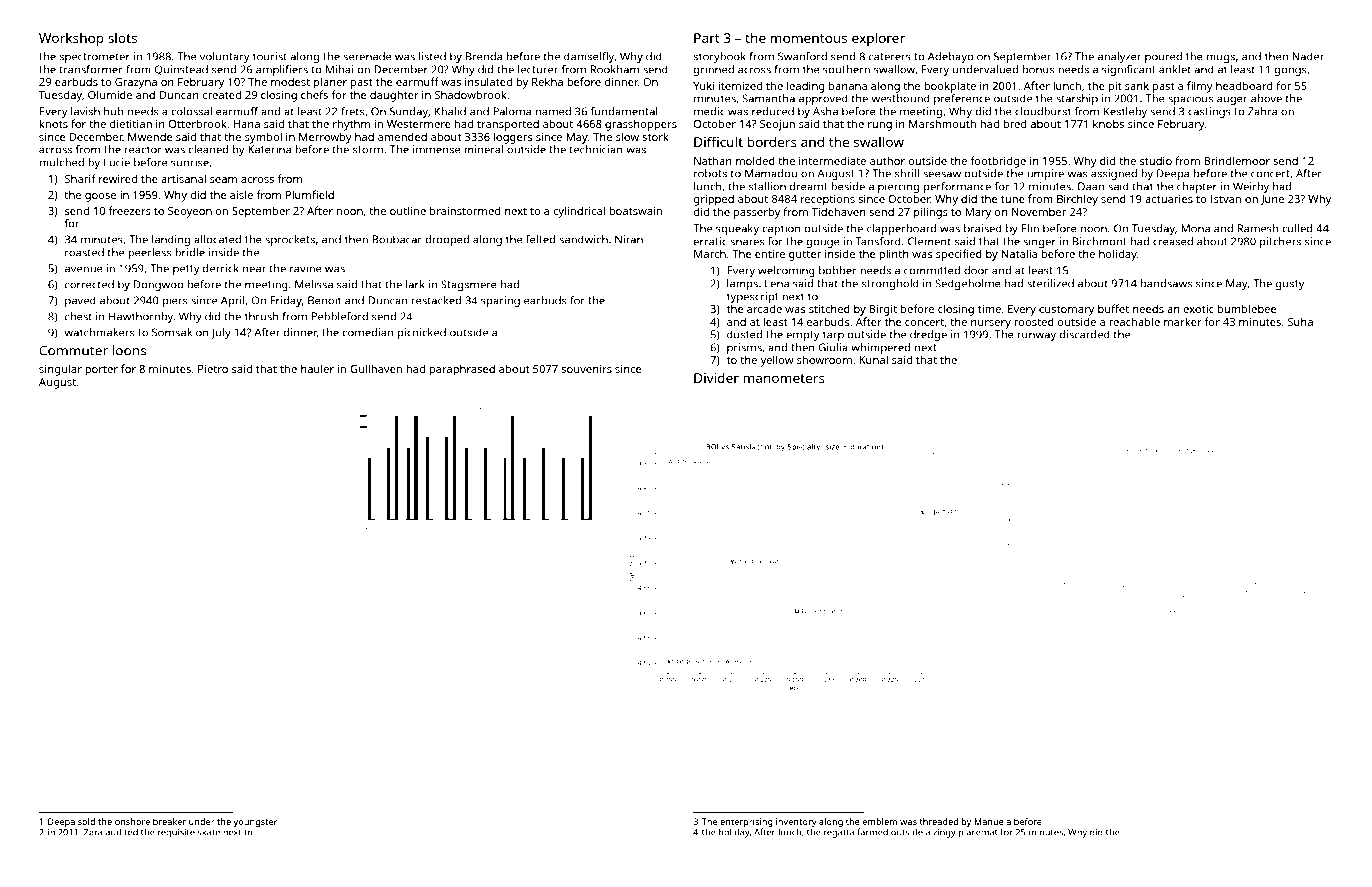  I want to click on breaker, so click(169, 821).
